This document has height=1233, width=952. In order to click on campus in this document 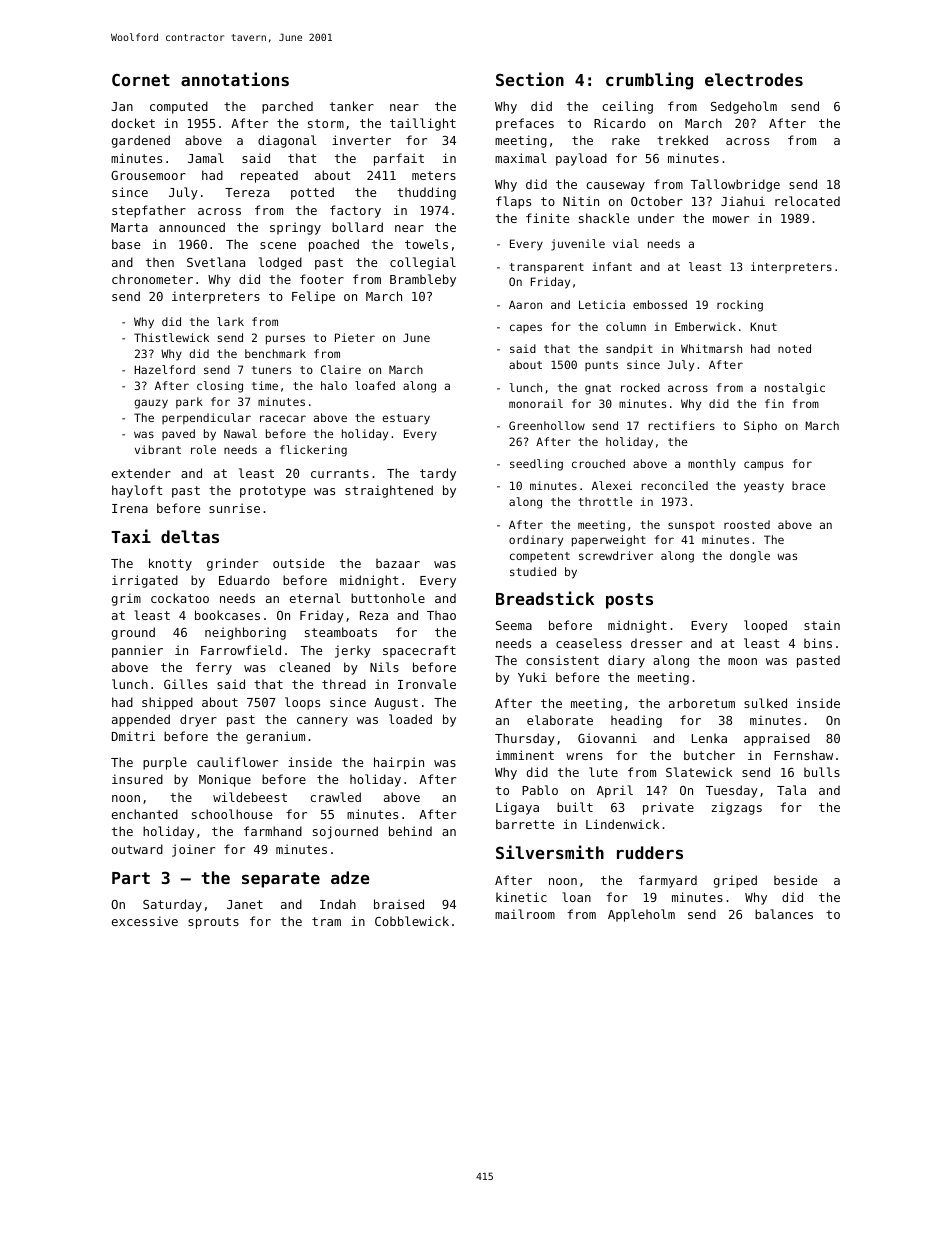, I will do `click(763, 466)`.
